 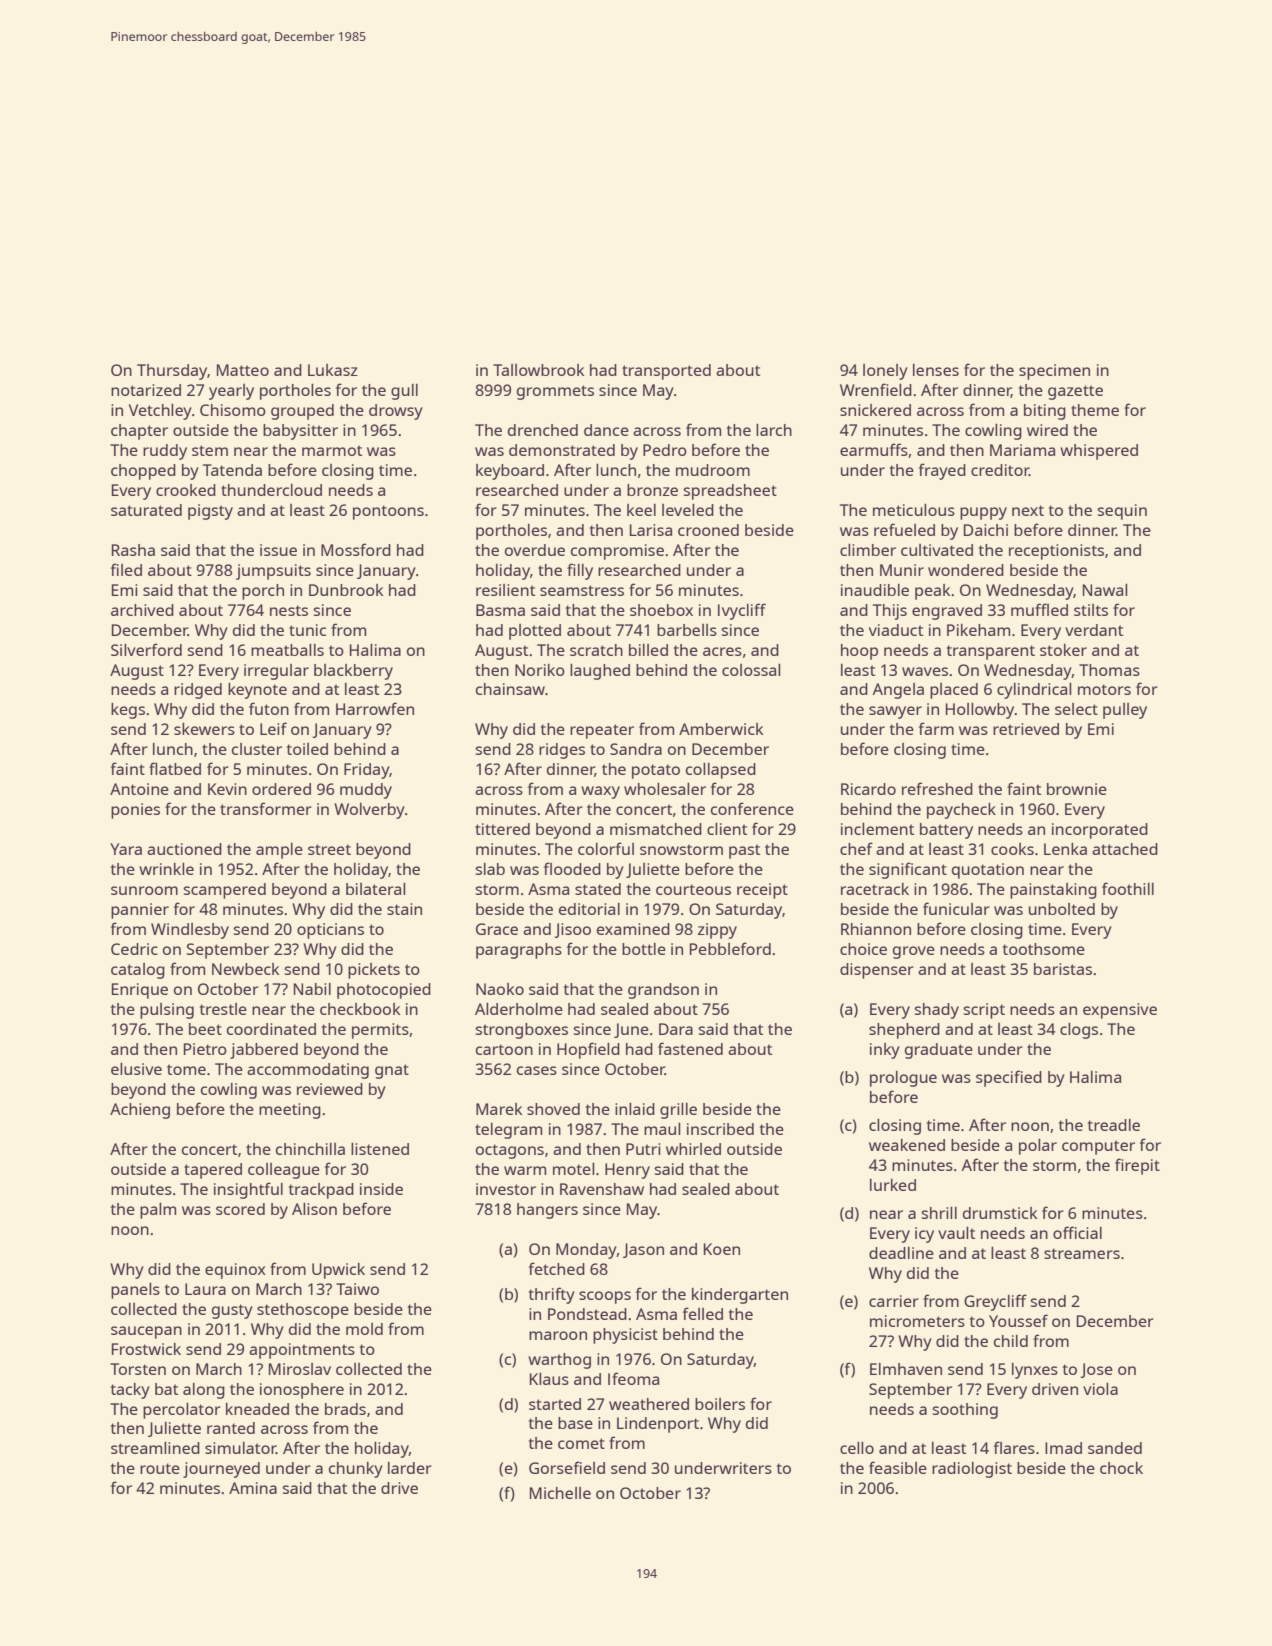 What do you see at coordinates (375, 889) in the page?
I see `bilateral` at bounding box center [375, 889].
